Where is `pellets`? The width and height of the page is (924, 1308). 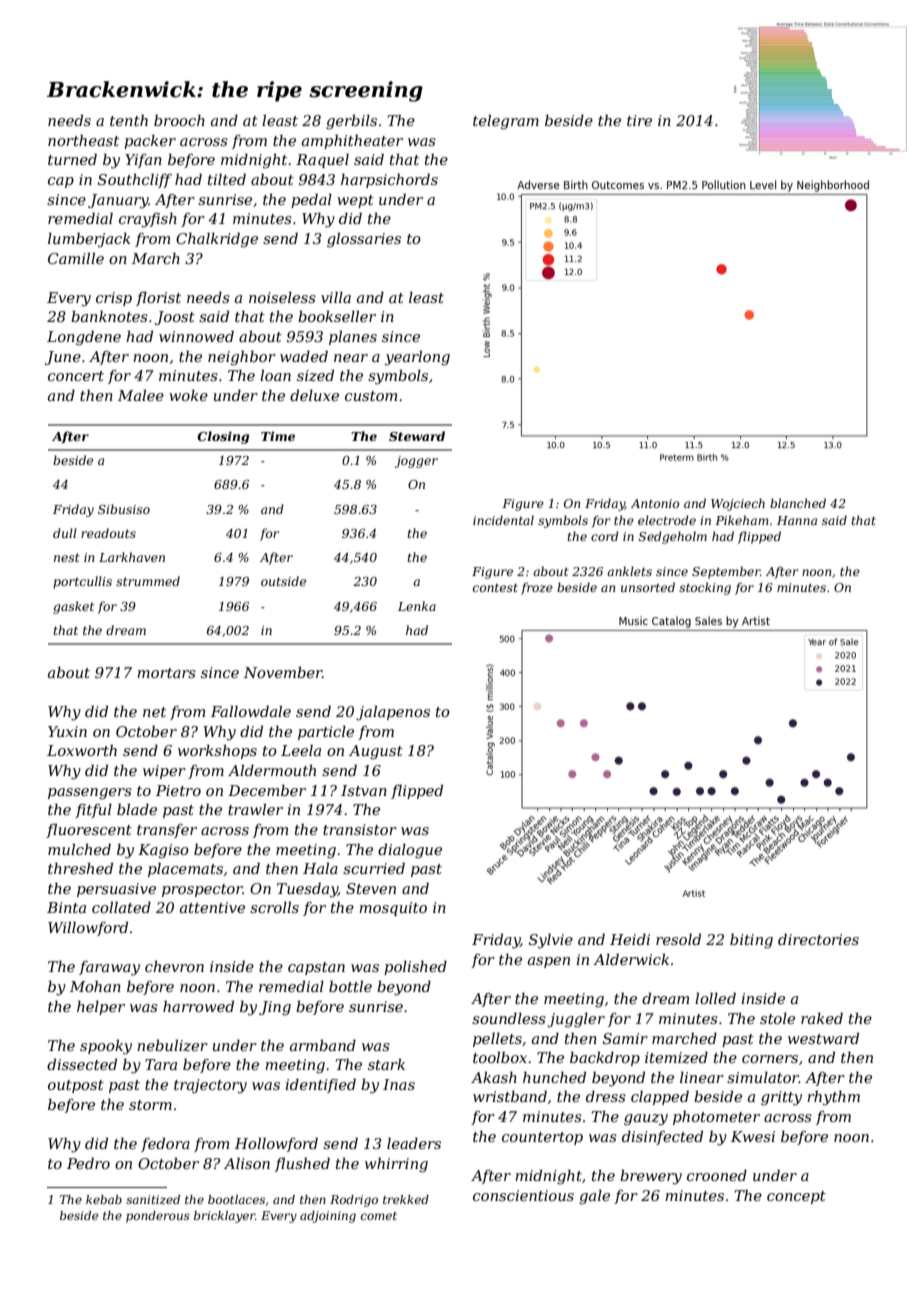
pellets is located at coordinates (497, 1039).
